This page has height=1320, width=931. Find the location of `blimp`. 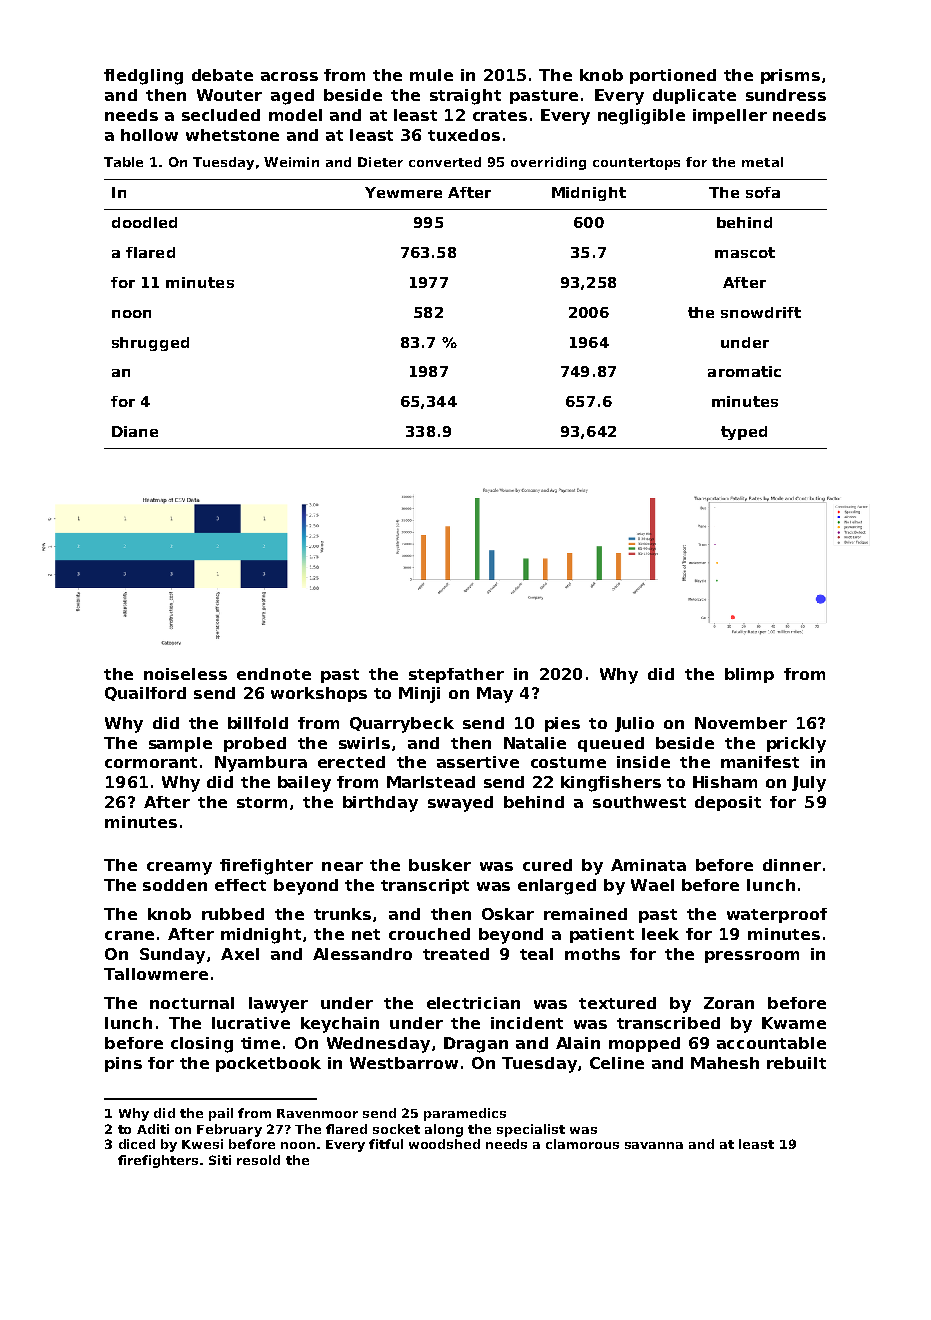

blimp is located at coordinates (749, 675).
